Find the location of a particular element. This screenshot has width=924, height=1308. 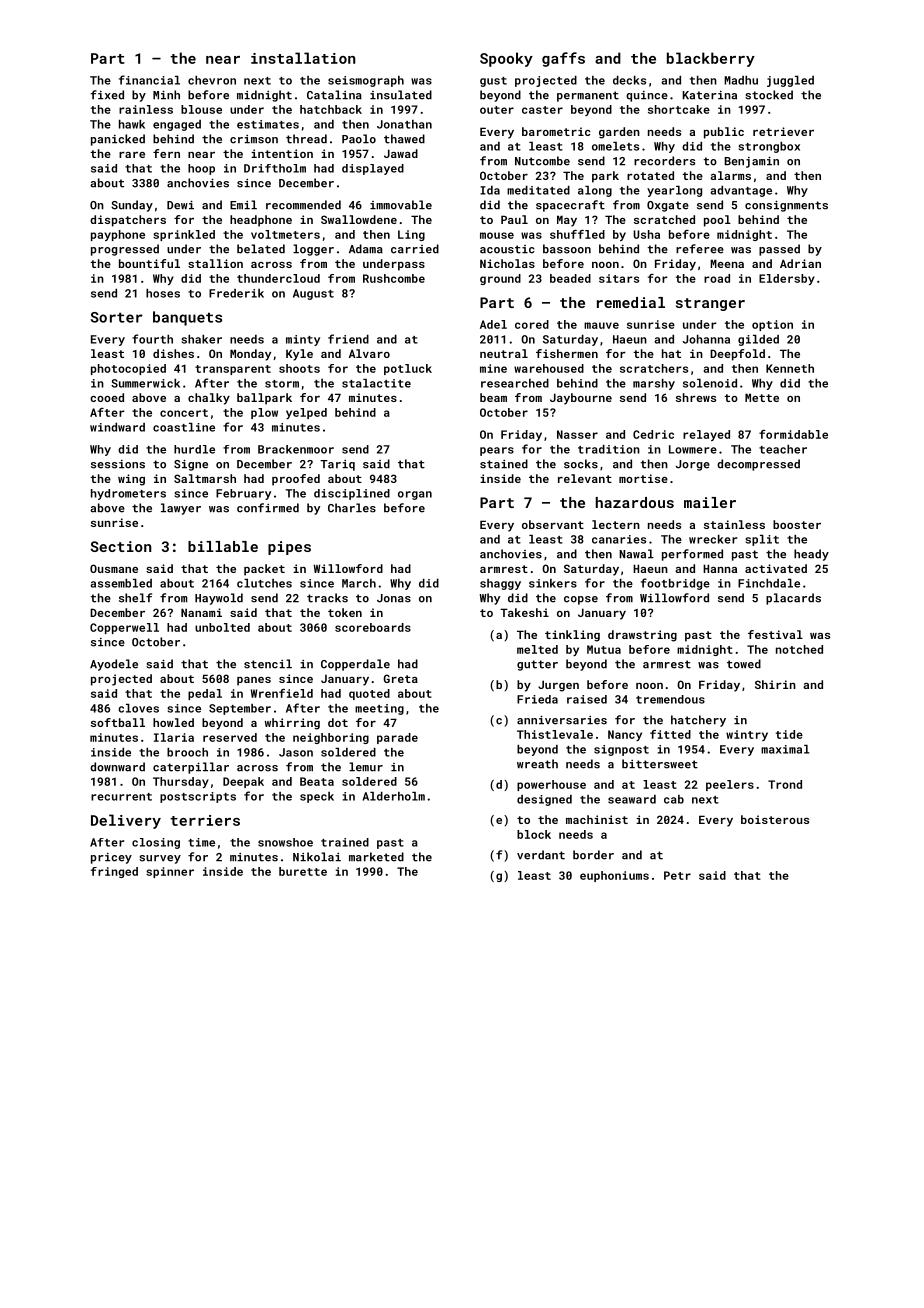

quince is located at coordinates (647, 96).
